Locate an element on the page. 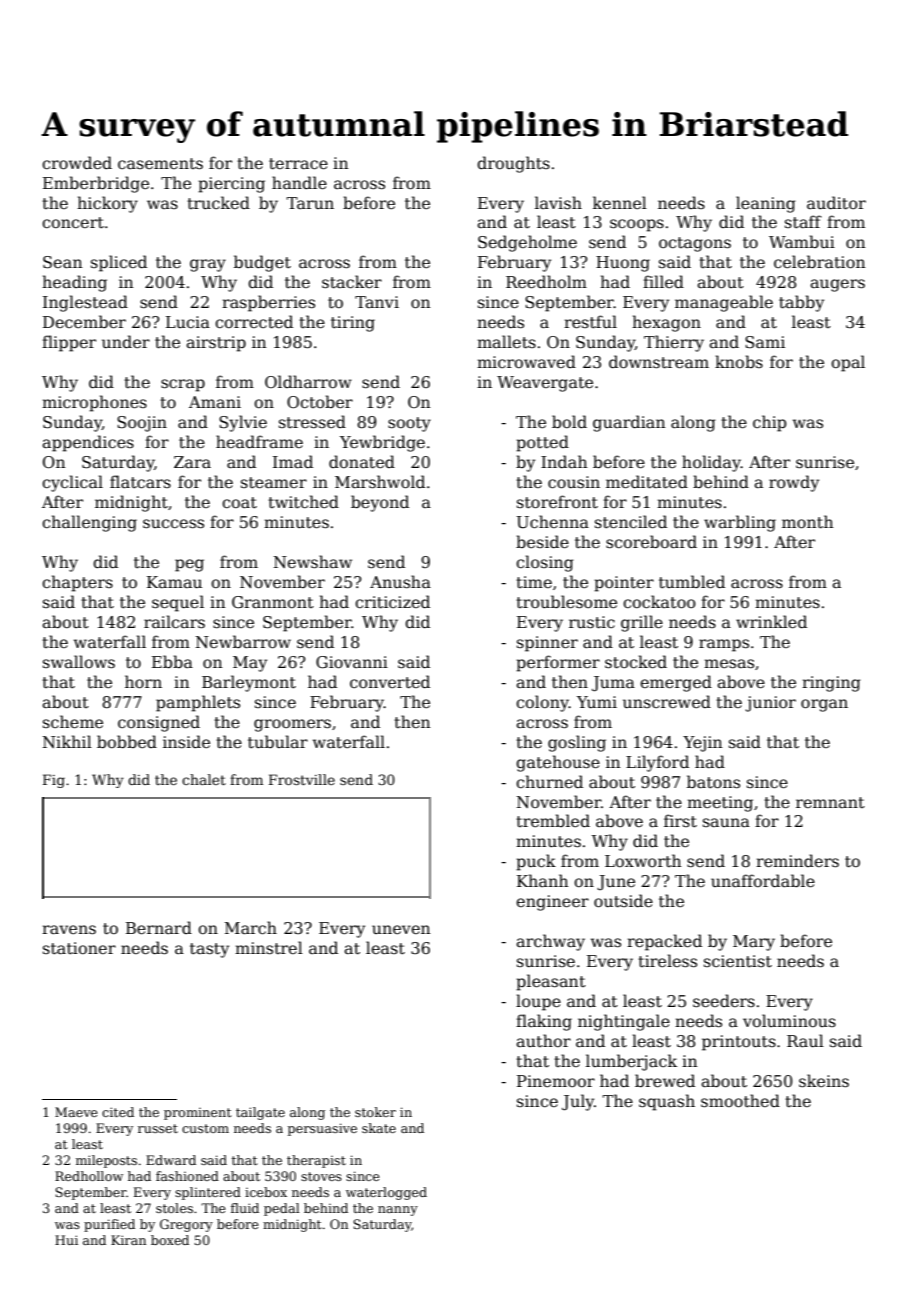 Image resolution: width=908 pixels, height=1316 pixels. month is located at coordinates (807, 522).
